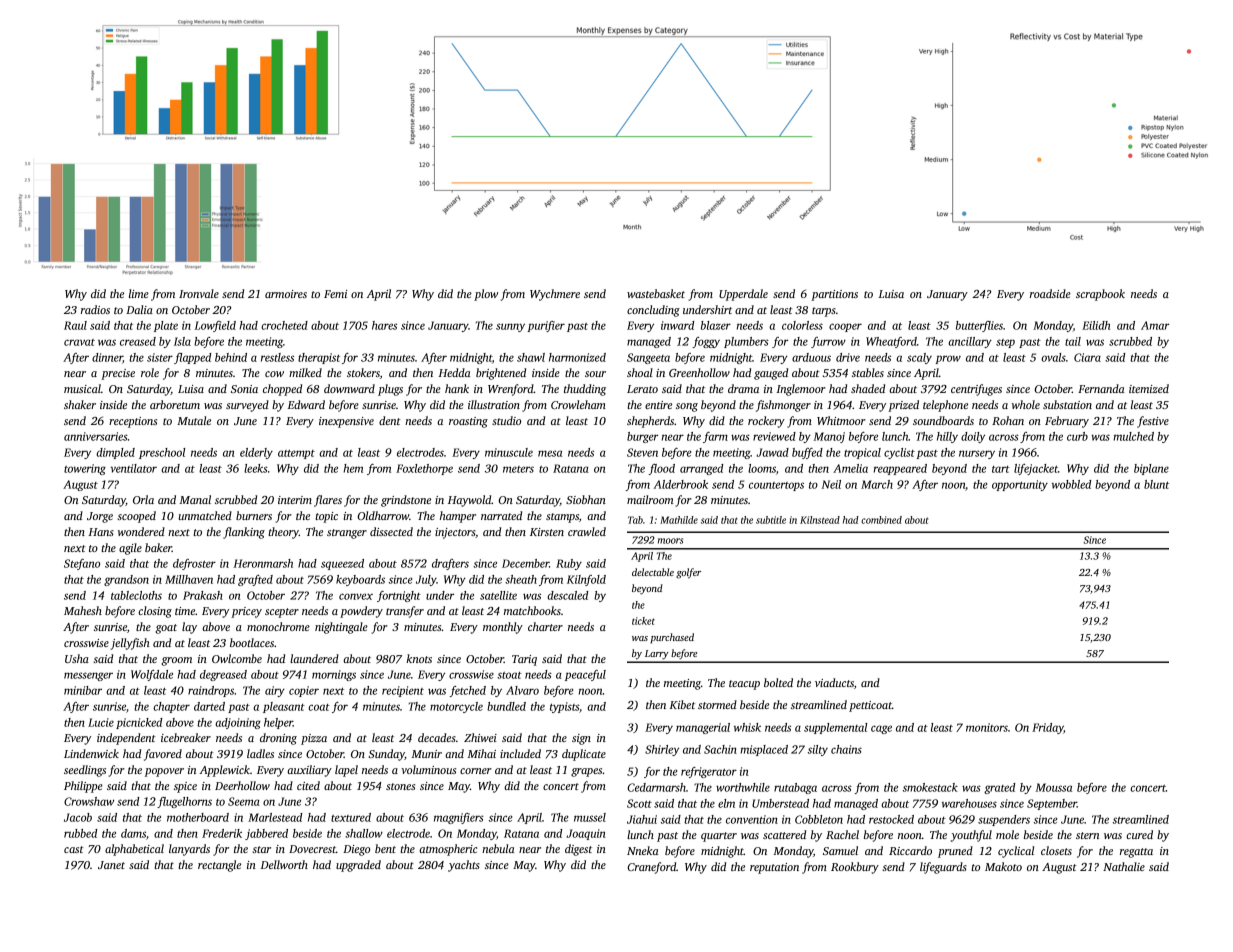  Describe the element at coordinates (1050, 293) in the document. I see `roadside` at that location.
